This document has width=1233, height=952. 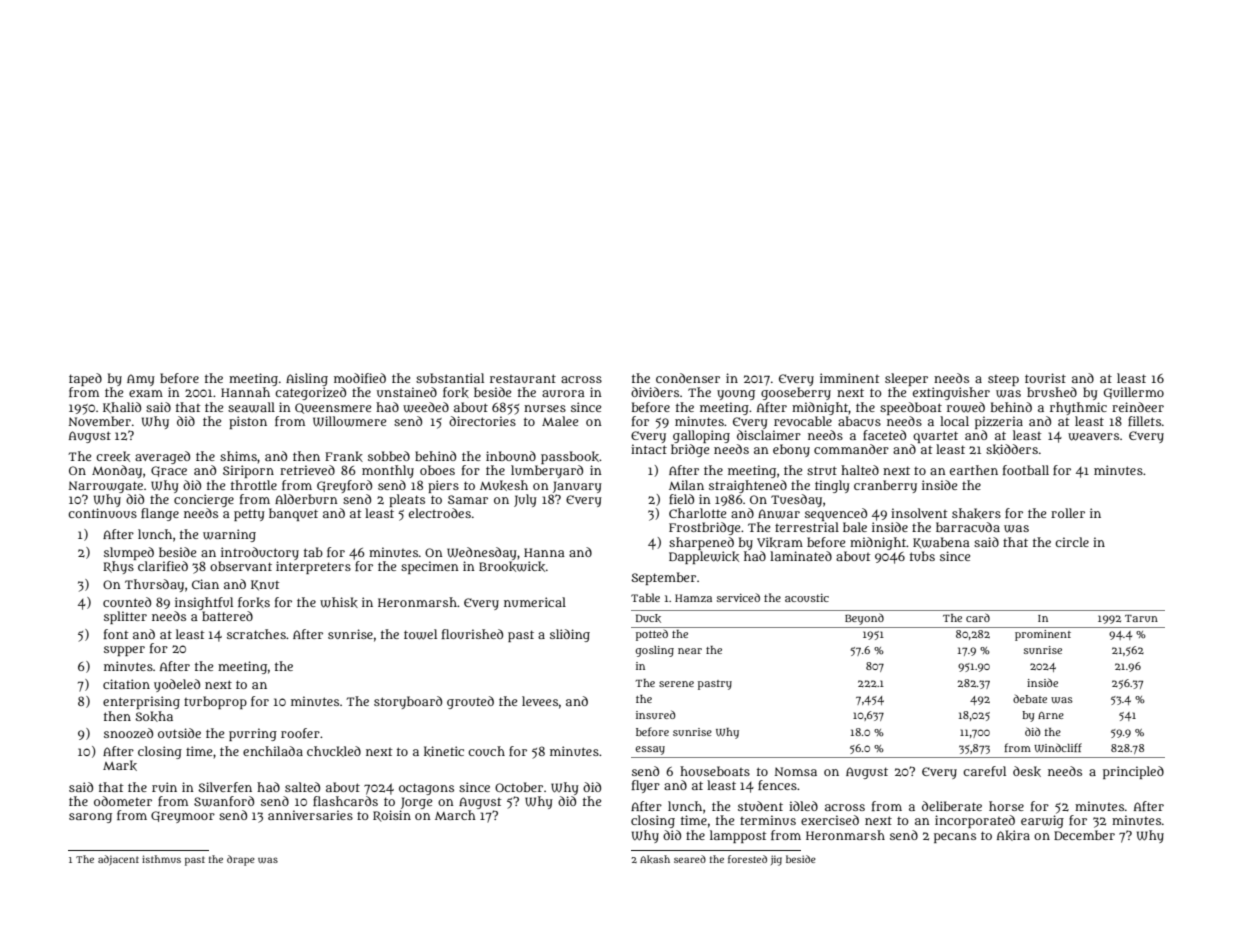 What do you see at coordinates (690, 651) in the document?
I see `near` at bounding box center [690, 651].
